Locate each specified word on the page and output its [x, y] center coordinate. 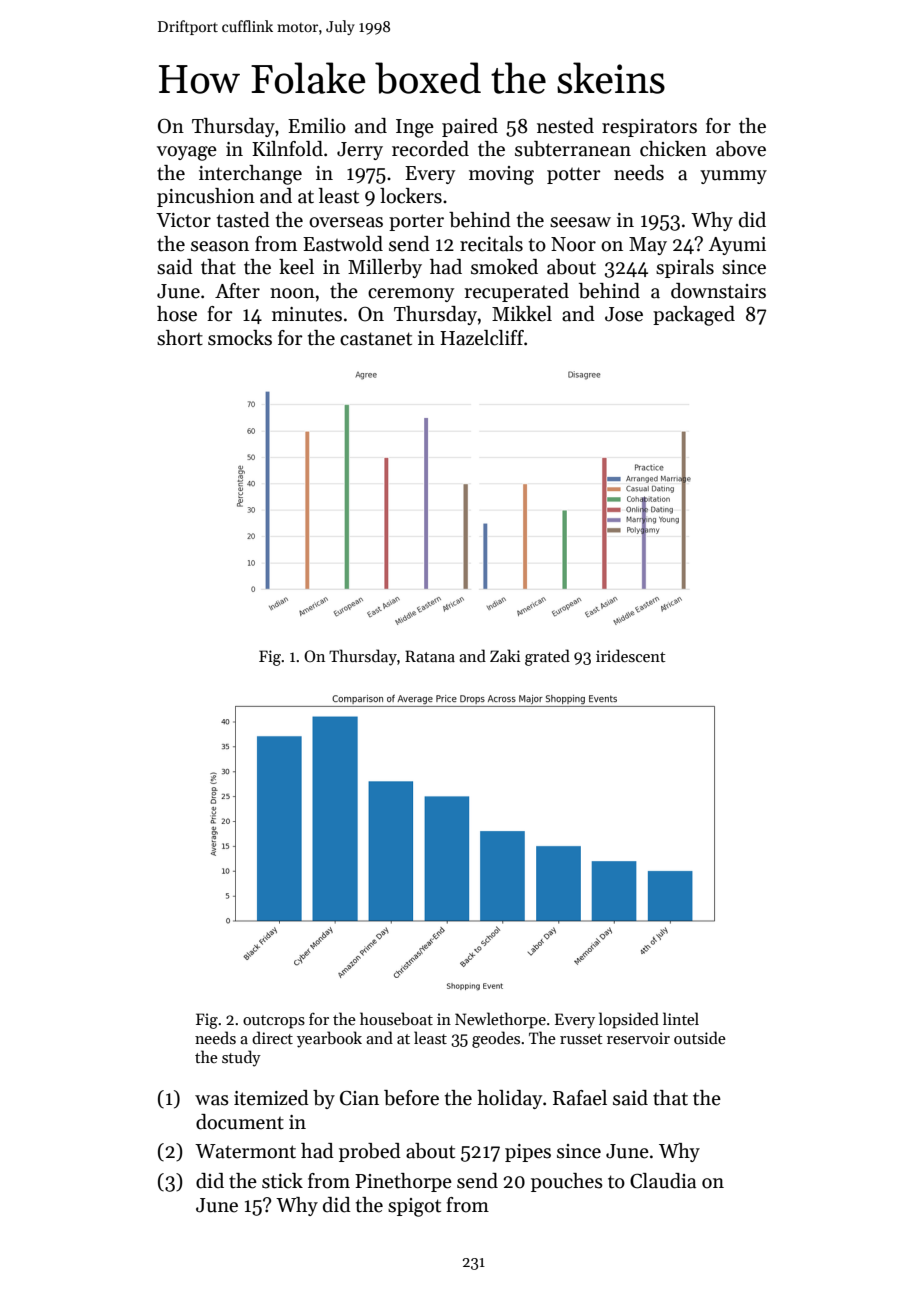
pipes [528, 1153]
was [212, 1100]
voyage [187, 153]
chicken [673, 149]
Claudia [663, 1181]
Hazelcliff [482, 338]
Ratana [430, 656]
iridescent [630, 655]
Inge [415, 128]
